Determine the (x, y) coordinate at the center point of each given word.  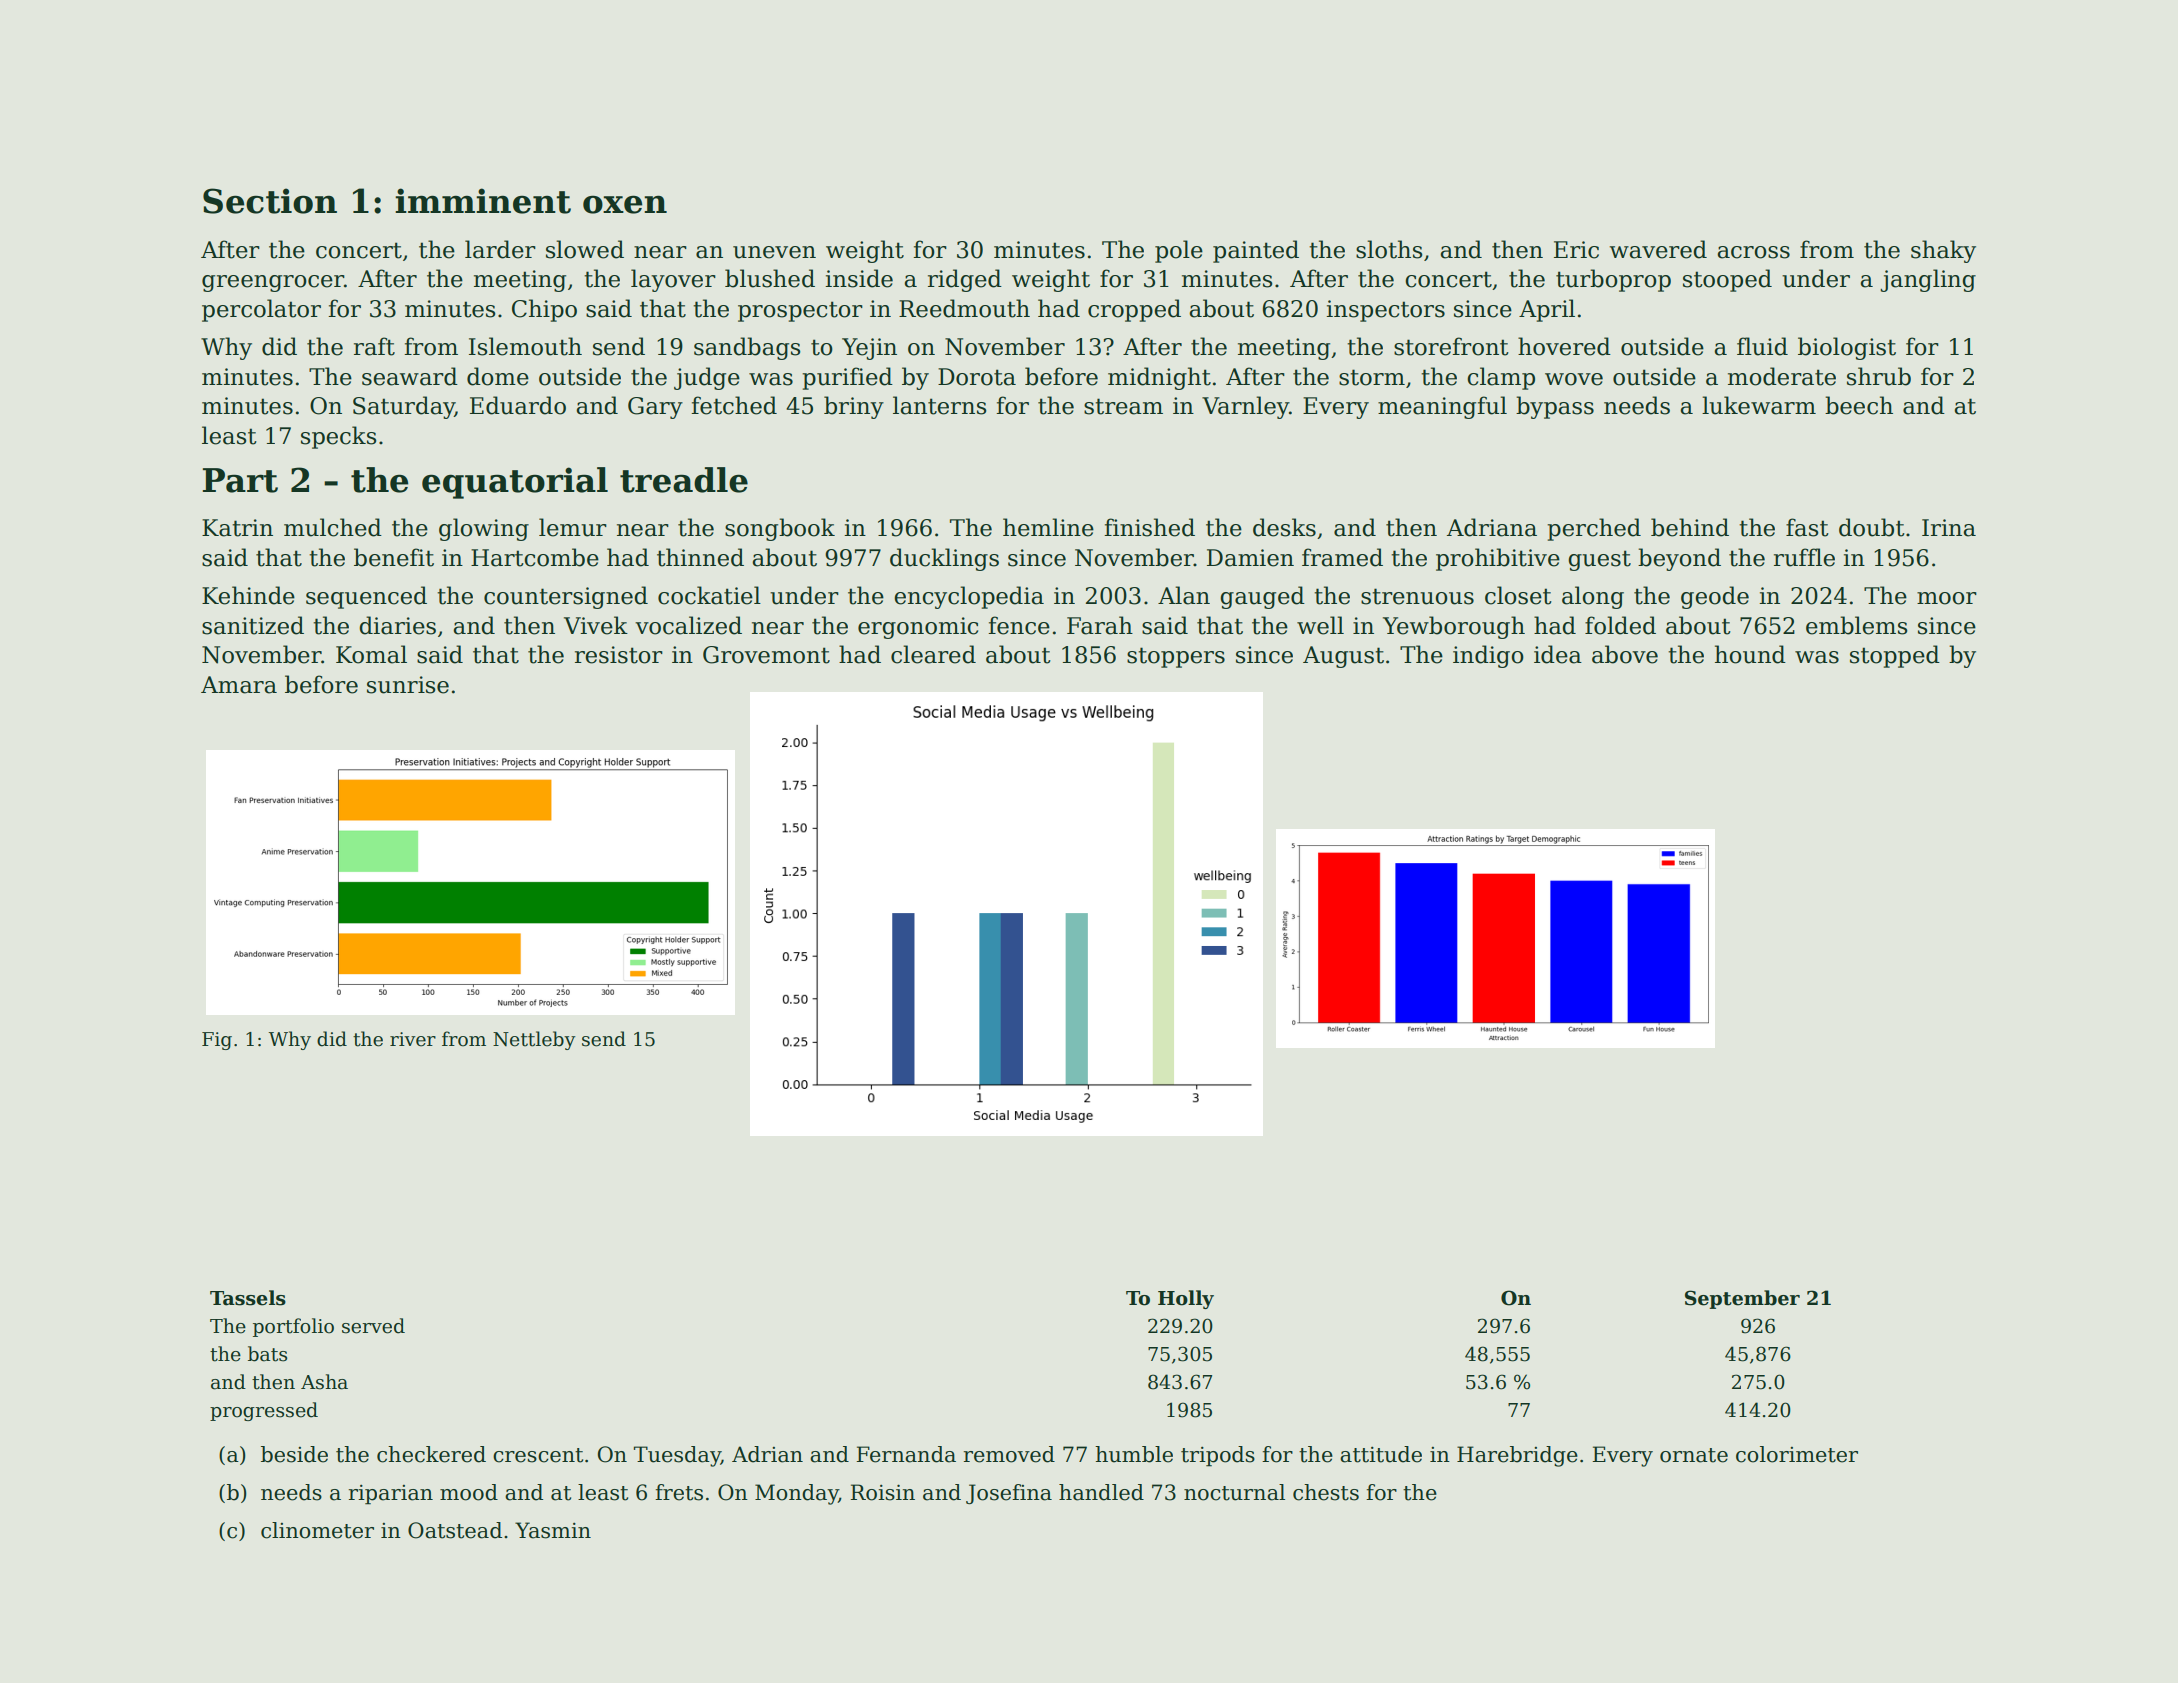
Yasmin (553, 1530)
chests (1326, 1492)
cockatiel (709, 595)
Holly (1186, 1299)
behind (1690, 527)
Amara (239, 685)
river (413, 1039)
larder (500, 249)
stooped (1727, 280)
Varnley (1245, 407)
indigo (1488, 656)
